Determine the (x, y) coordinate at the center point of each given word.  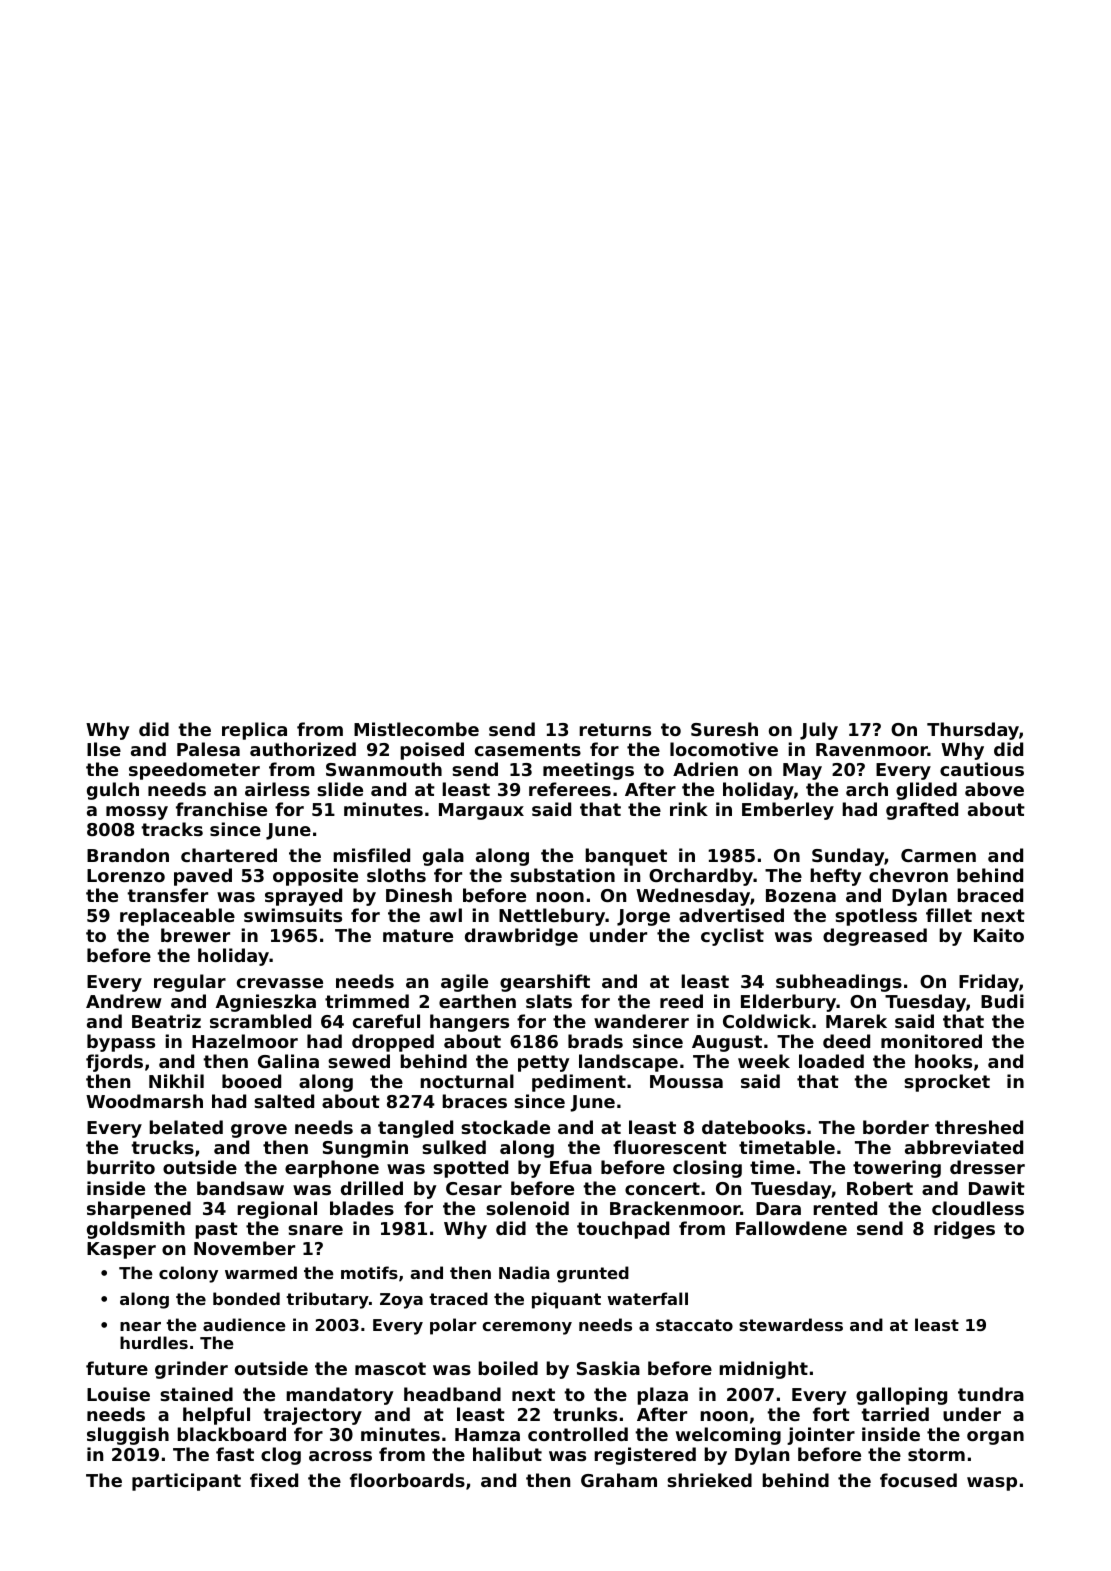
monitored (931, 1041)
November (244, 1248)
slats (549, 1001)
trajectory (312, 1416)
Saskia (608, 1368)
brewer (195, 935)
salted (284, 1101)
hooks (943, 1061)
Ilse (104, 749)
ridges (964, 1230)
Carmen (938, 855)
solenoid (527, 1208)
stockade (505, 1127)
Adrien (705, 769)
